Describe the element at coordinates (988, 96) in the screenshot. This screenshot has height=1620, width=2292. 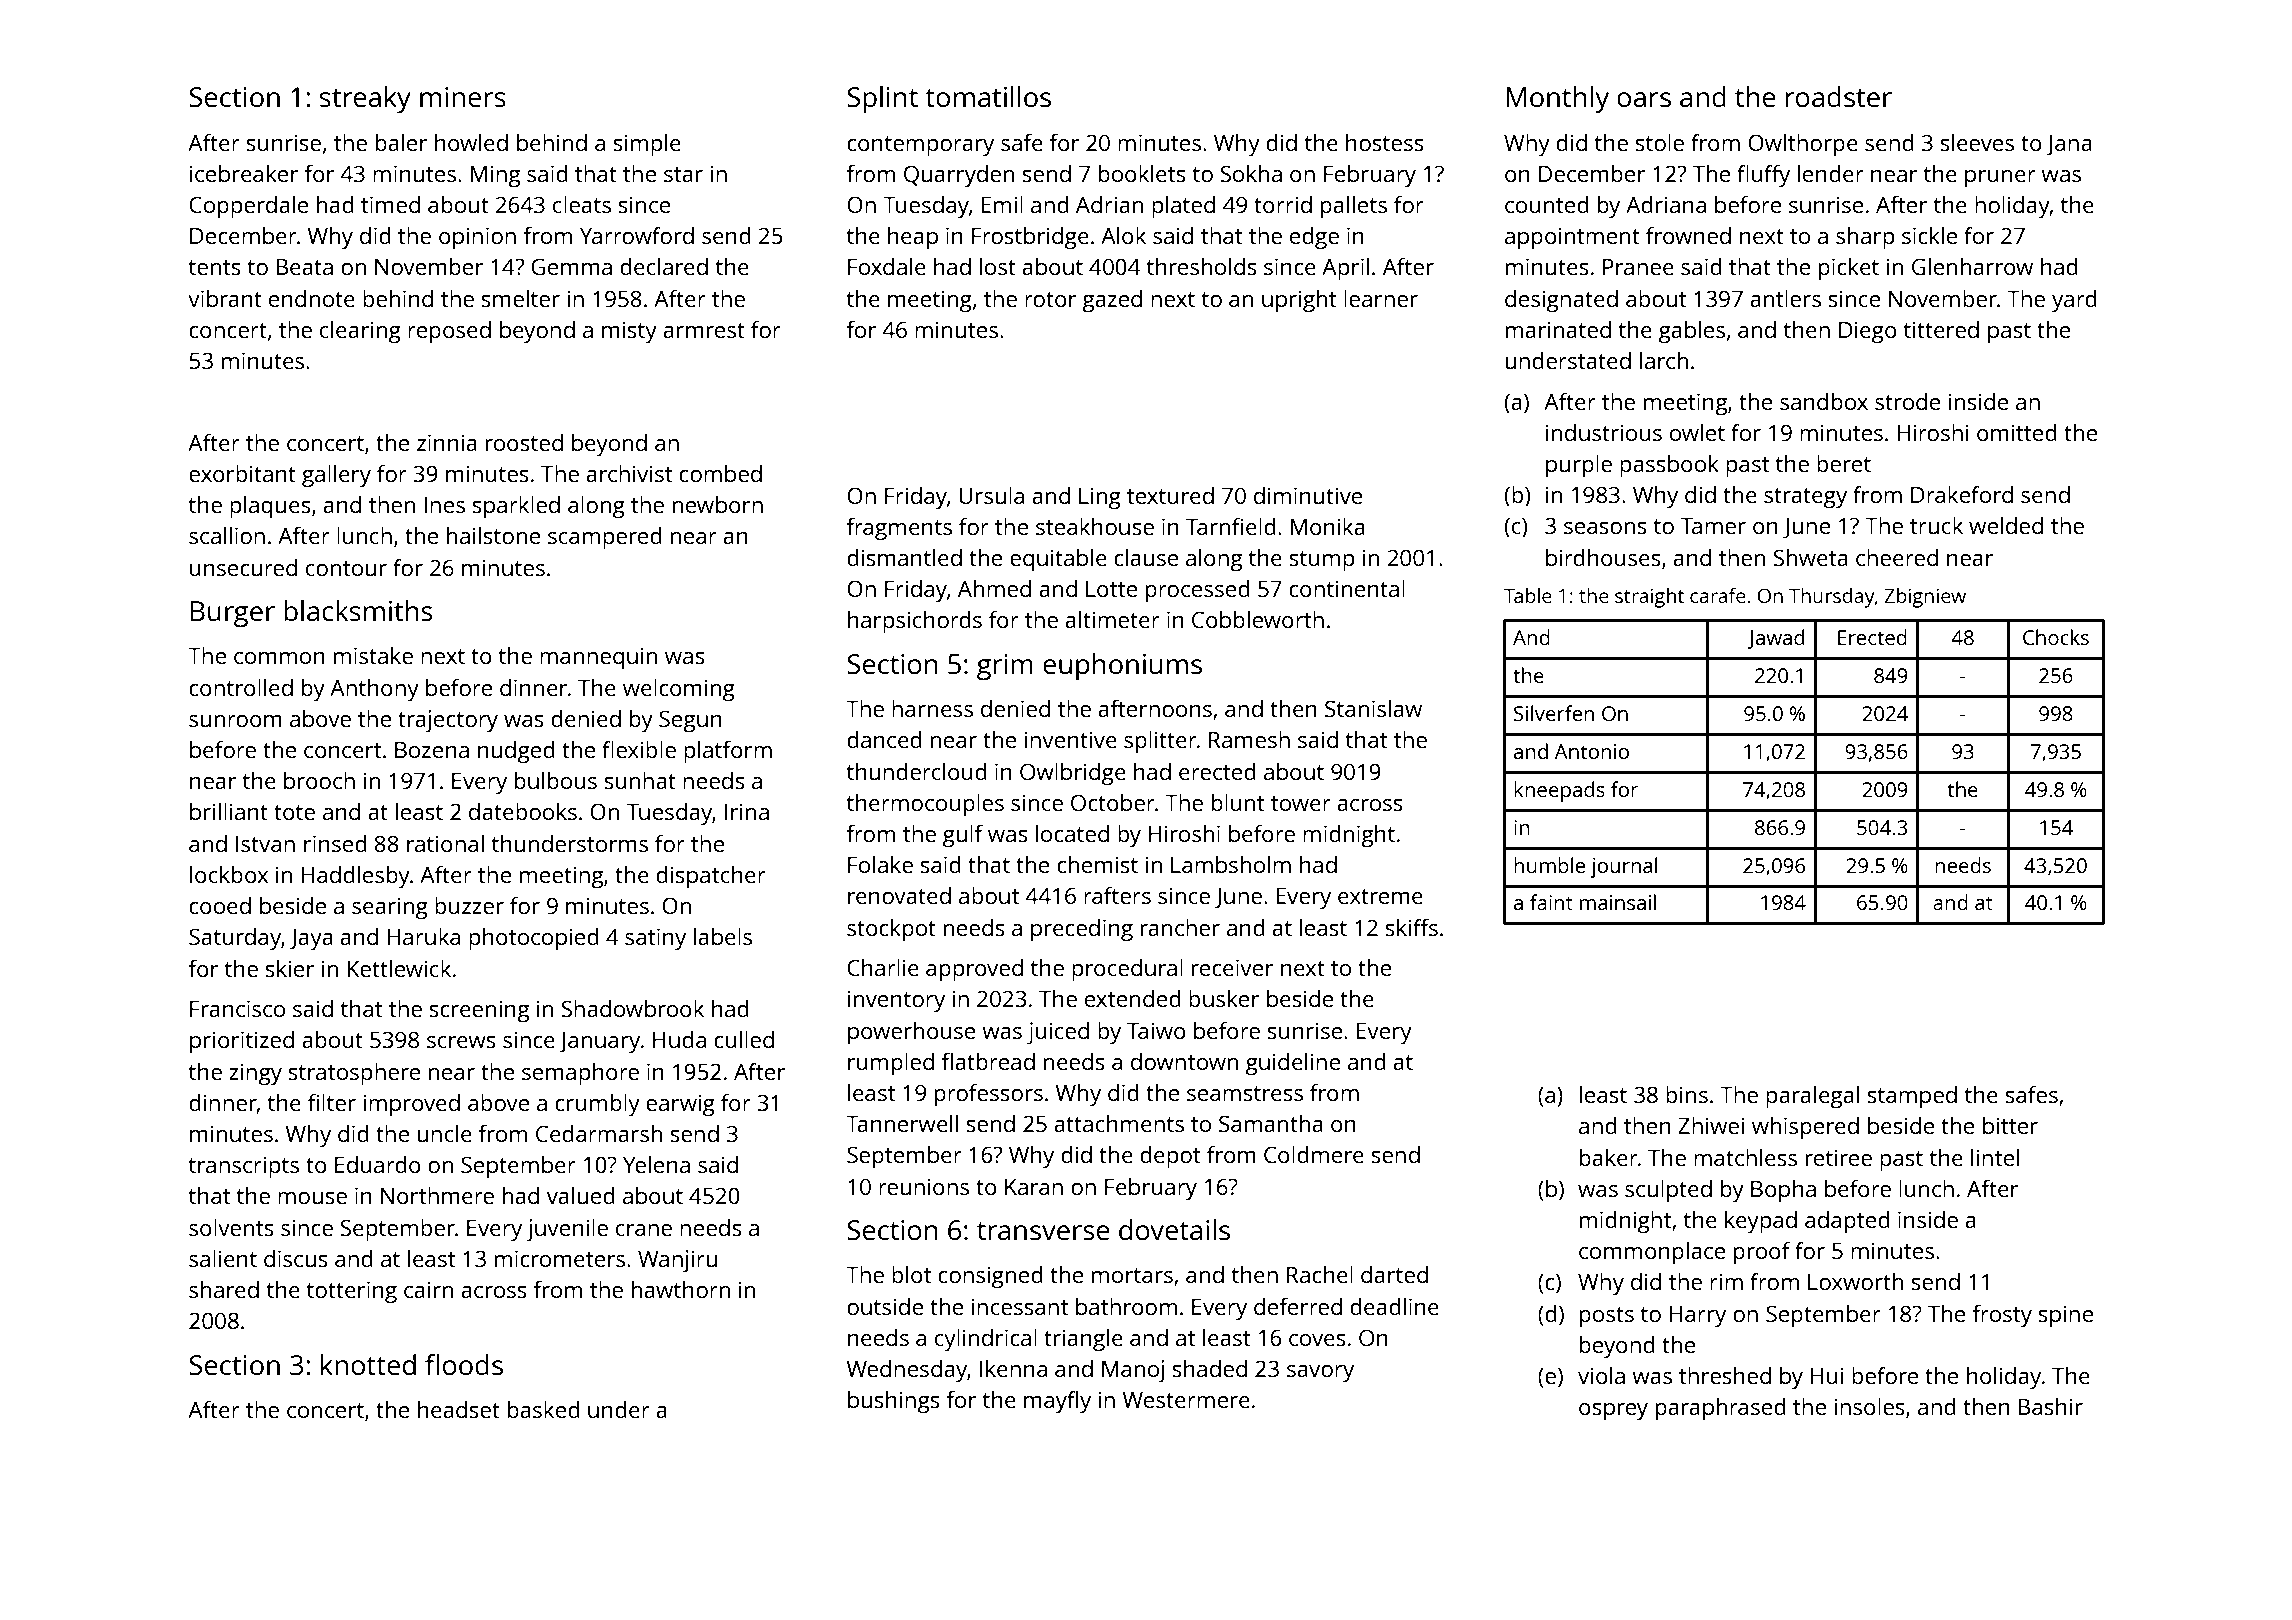
I see `tomatillos` at that location.
